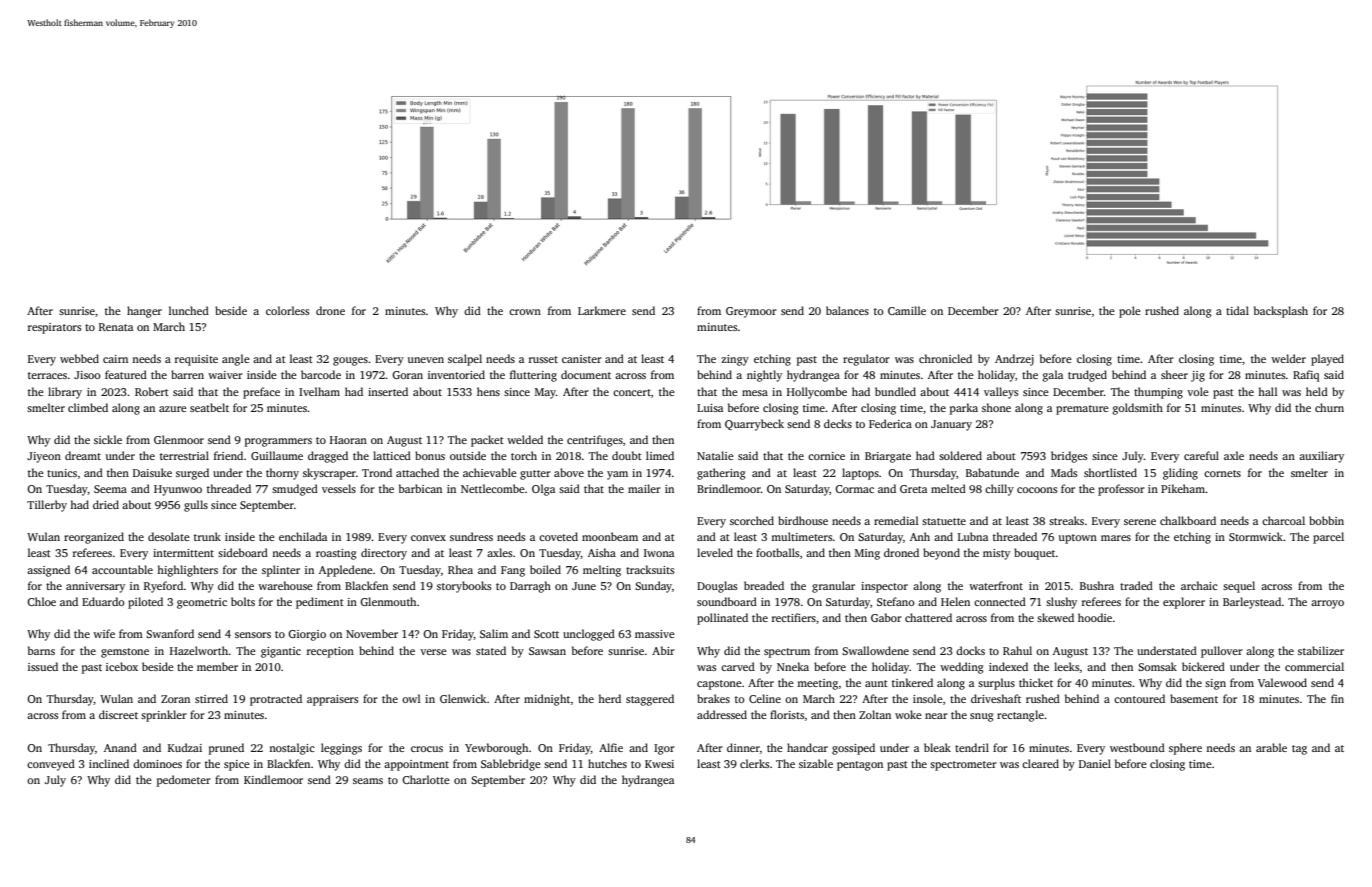 The image size is (1372, 887). I want to click on Swanford, so click(170, 633).
